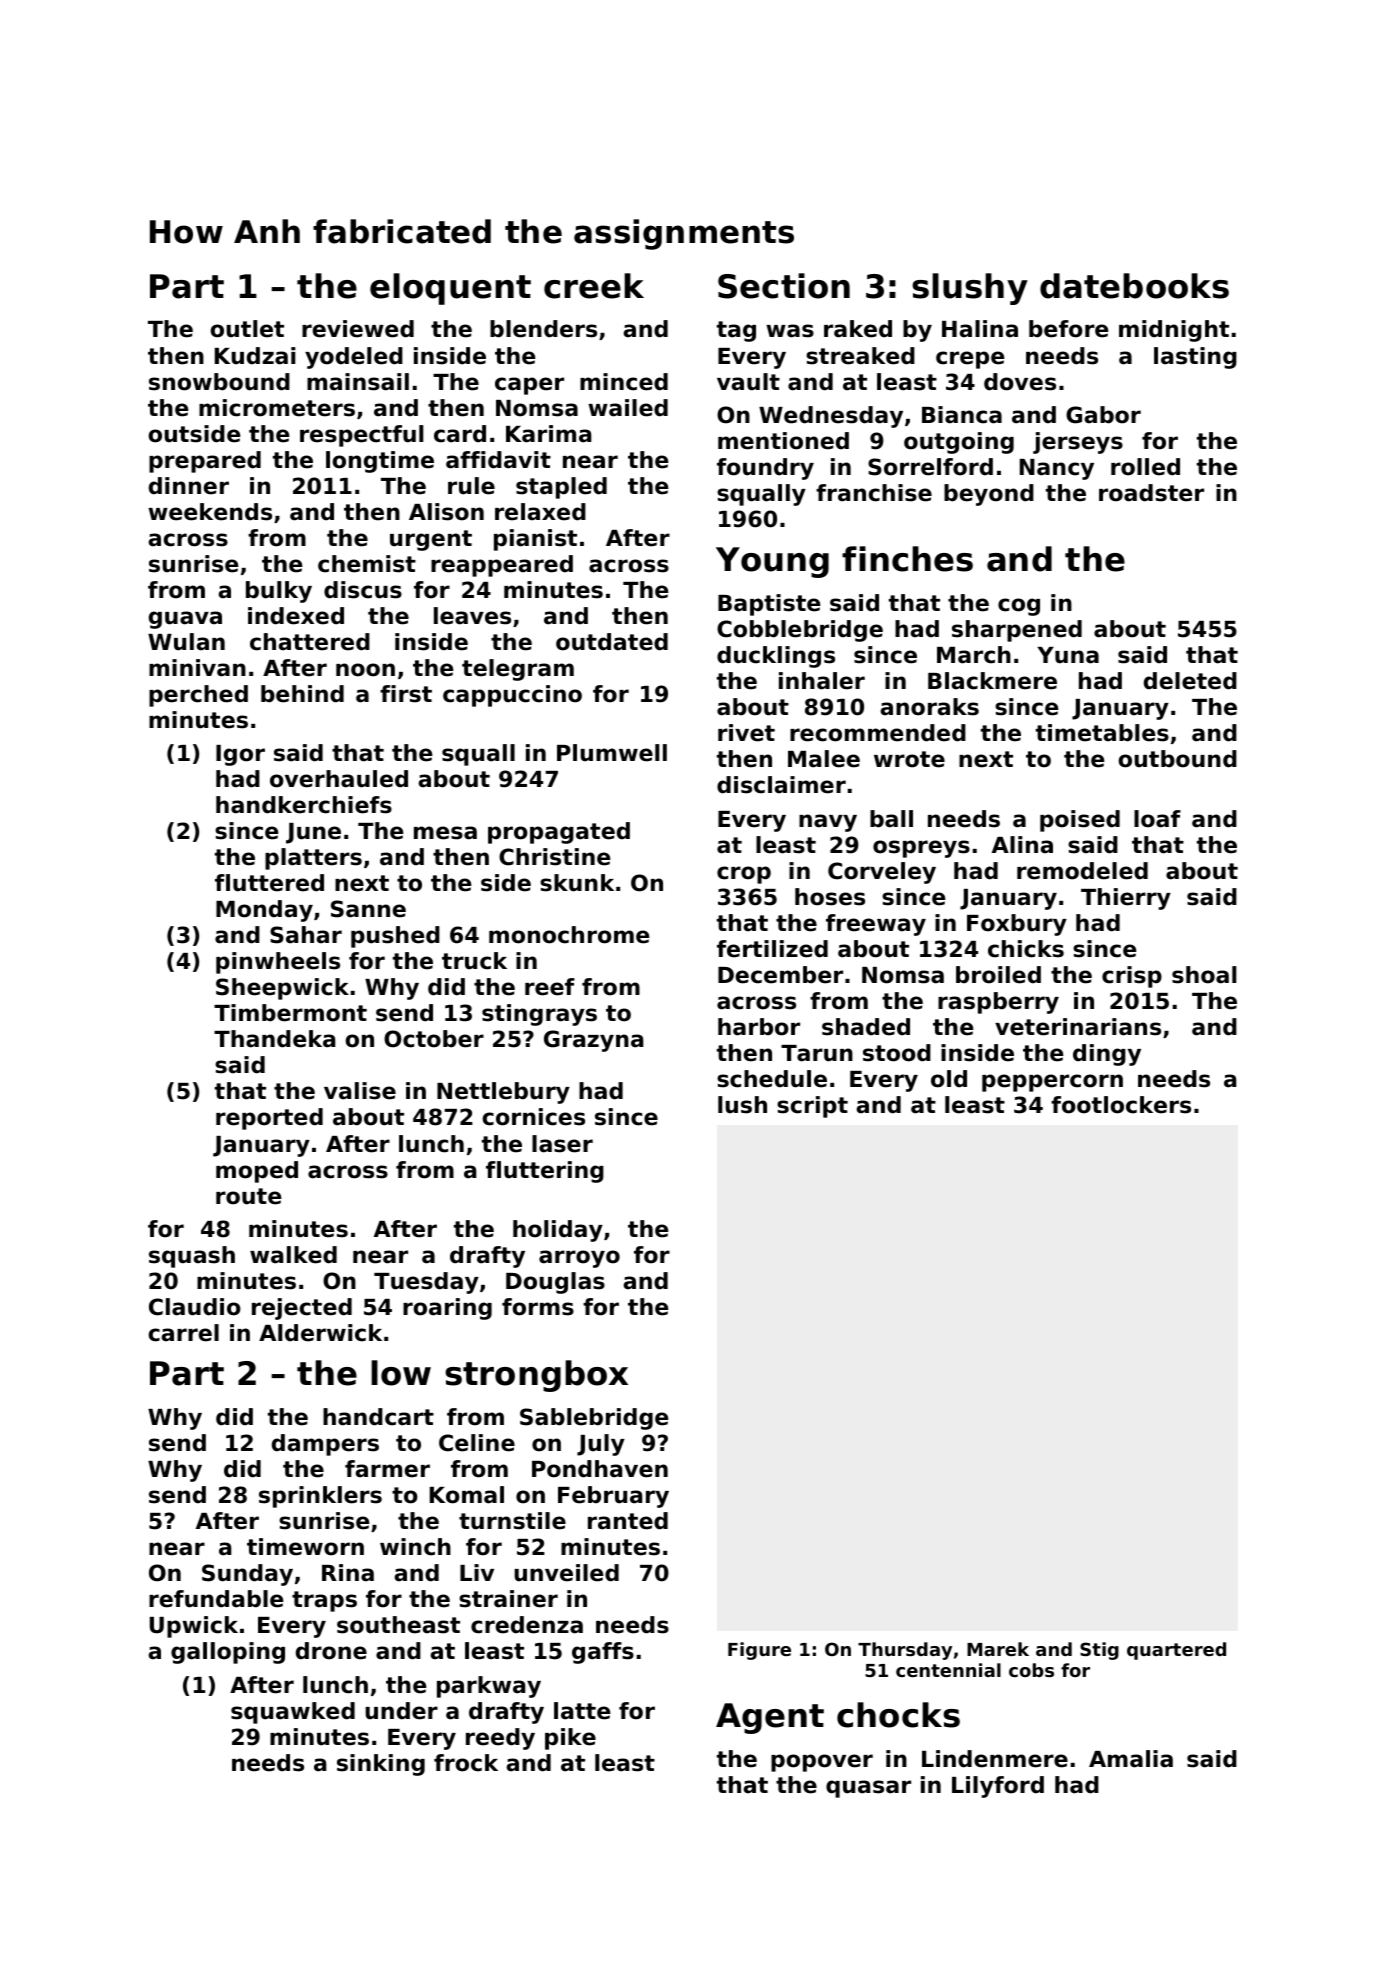 This screenshot has width=1386, height=1969. Describe the element at coordinates (998, 1003) in the screenshot. I see `raspberry` at that location.
